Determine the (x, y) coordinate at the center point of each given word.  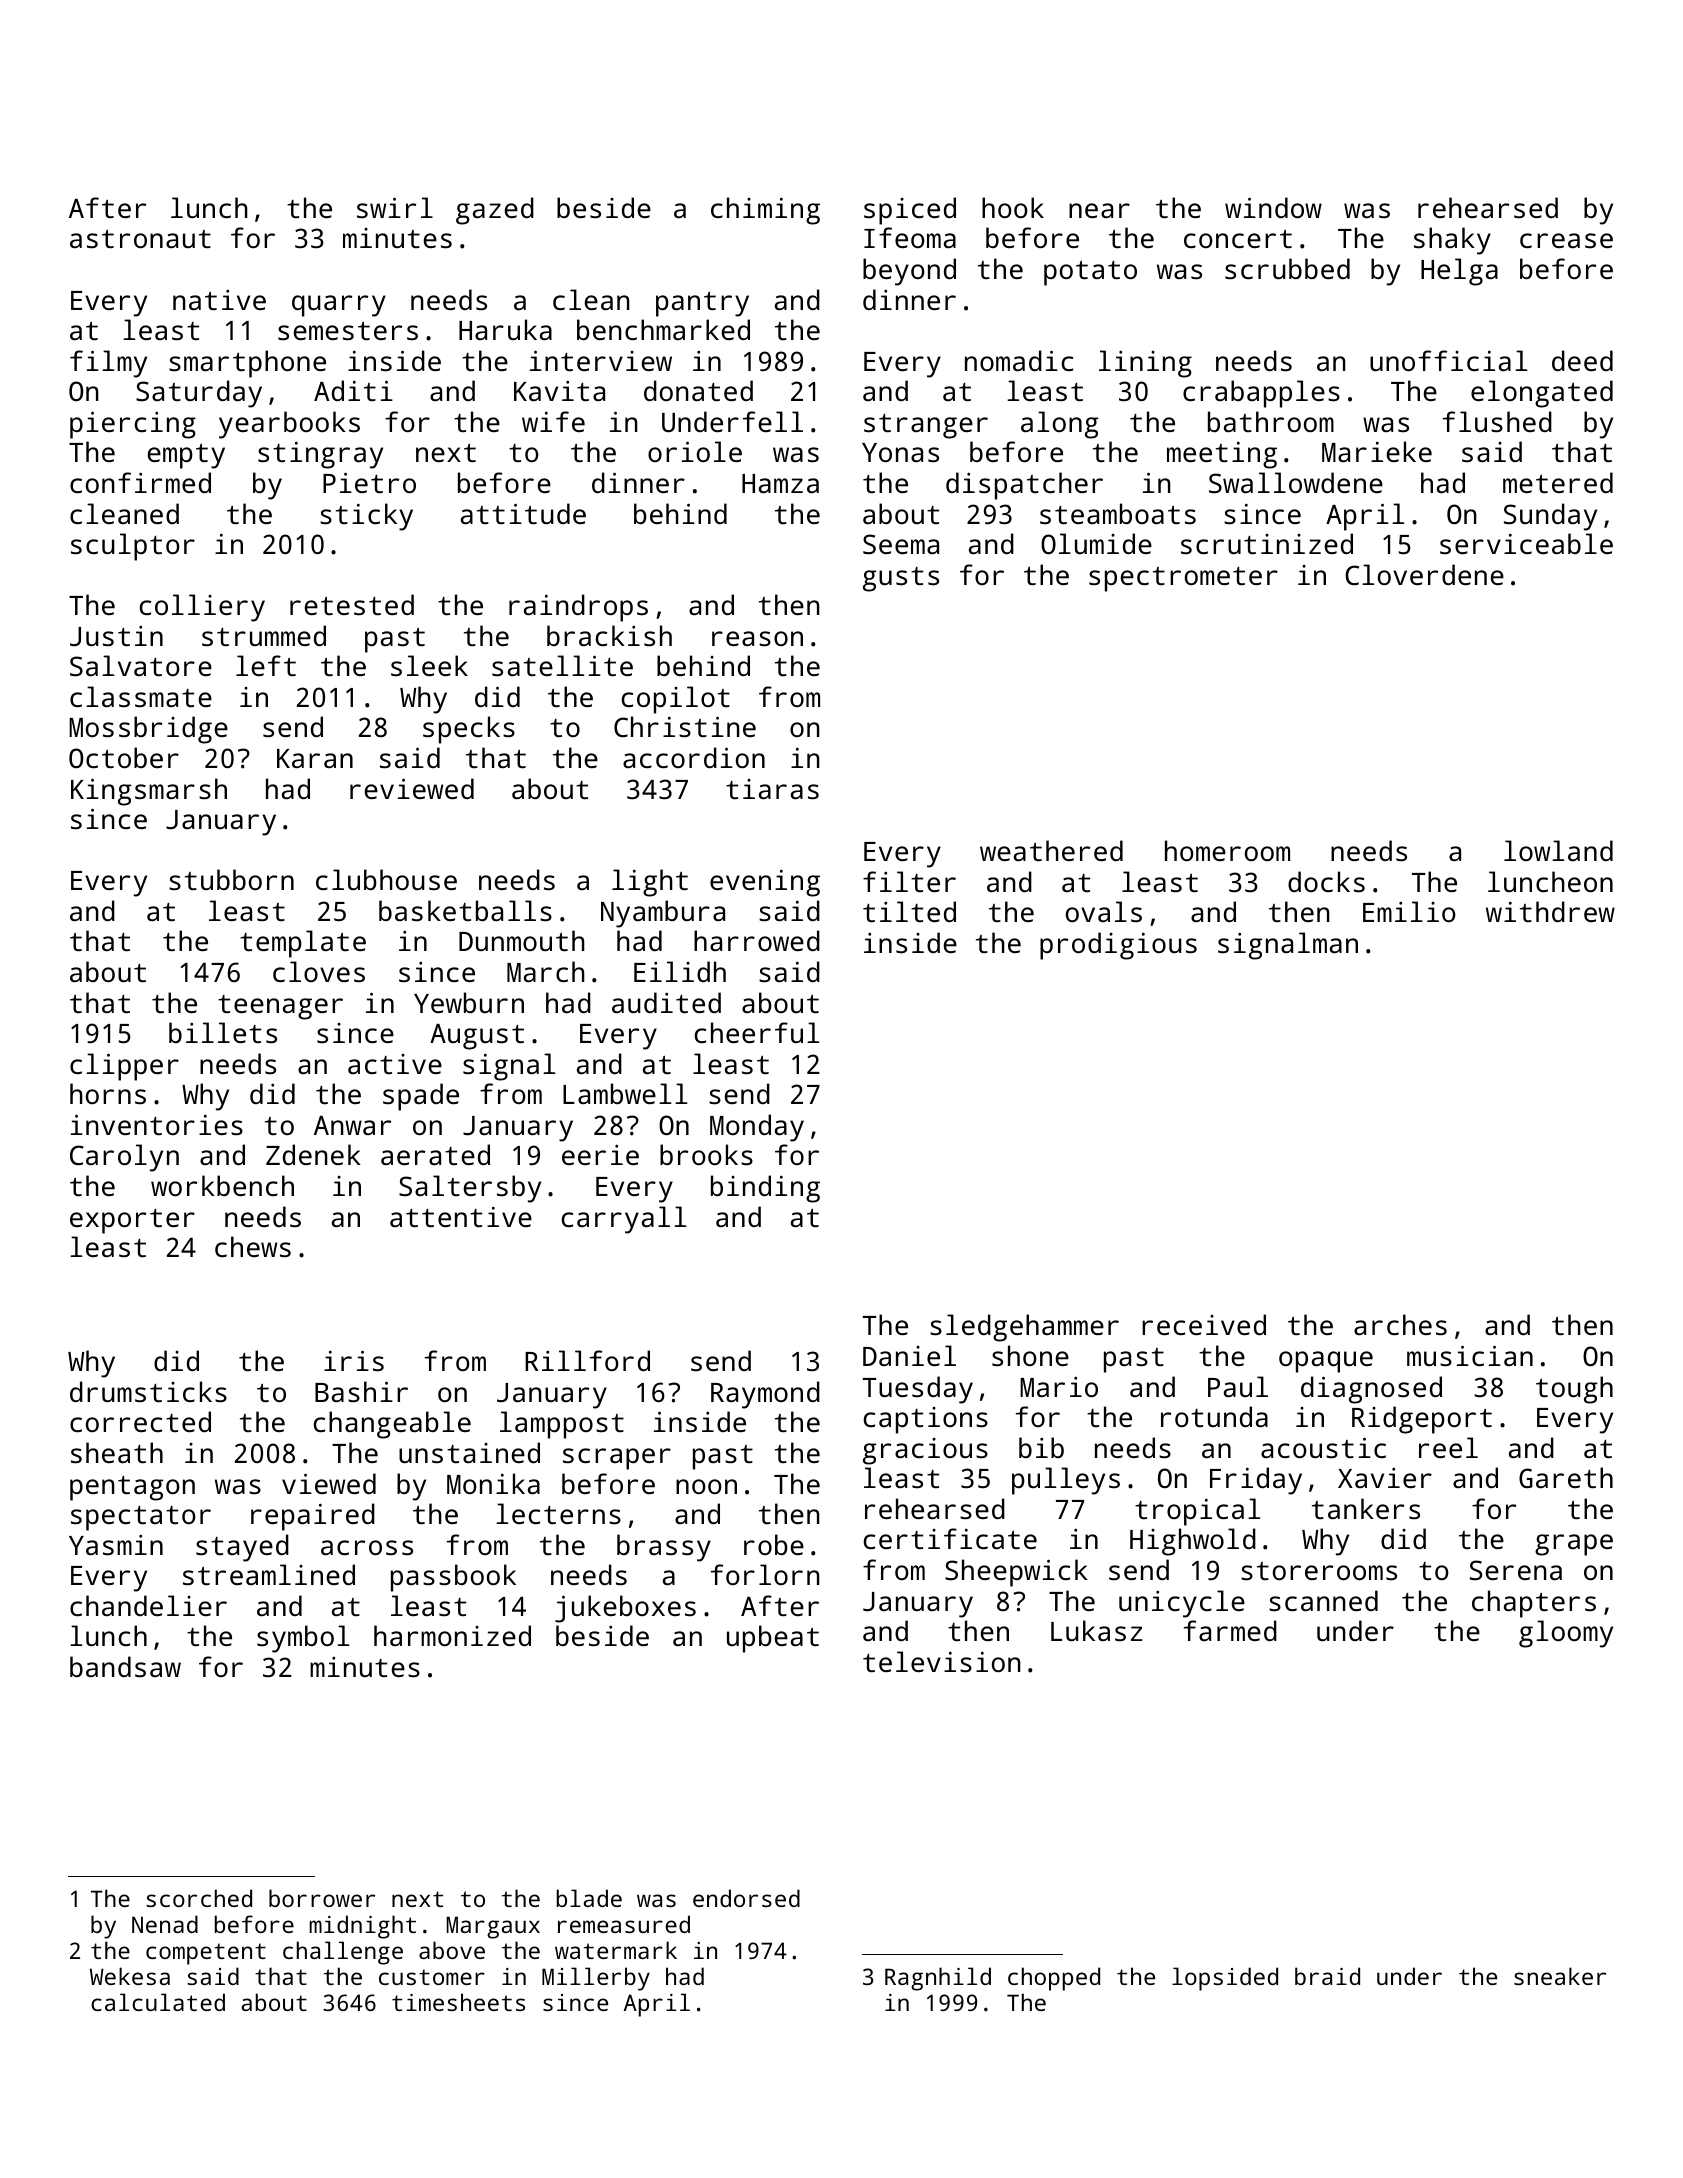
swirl (395, 208)
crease (1566, 240)
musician (1470, 1356)
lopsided (1225, 1979)
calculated (158, 2002)
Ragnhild (938, 1979)
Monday (757, 1128)
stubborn (231, 880)
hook (1013, 207)
